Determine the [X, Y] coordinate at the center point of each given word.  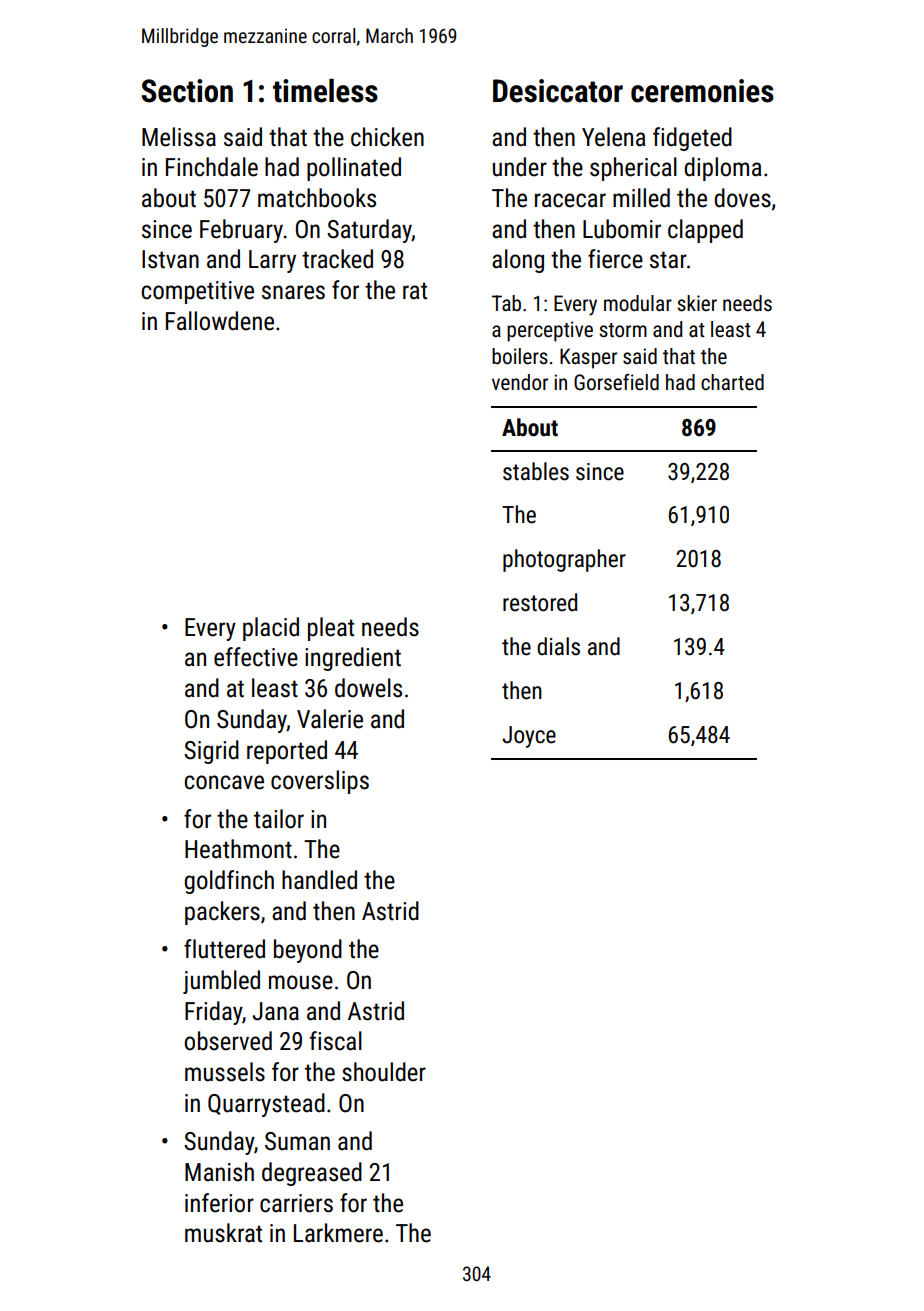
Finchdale [212, 167]
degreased [312, 1174]
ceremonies [702, 91]
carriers [296, 1203]
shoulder [384, 1072]
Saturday [369, 231]
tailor [279, 819]
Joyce [529, 737]
